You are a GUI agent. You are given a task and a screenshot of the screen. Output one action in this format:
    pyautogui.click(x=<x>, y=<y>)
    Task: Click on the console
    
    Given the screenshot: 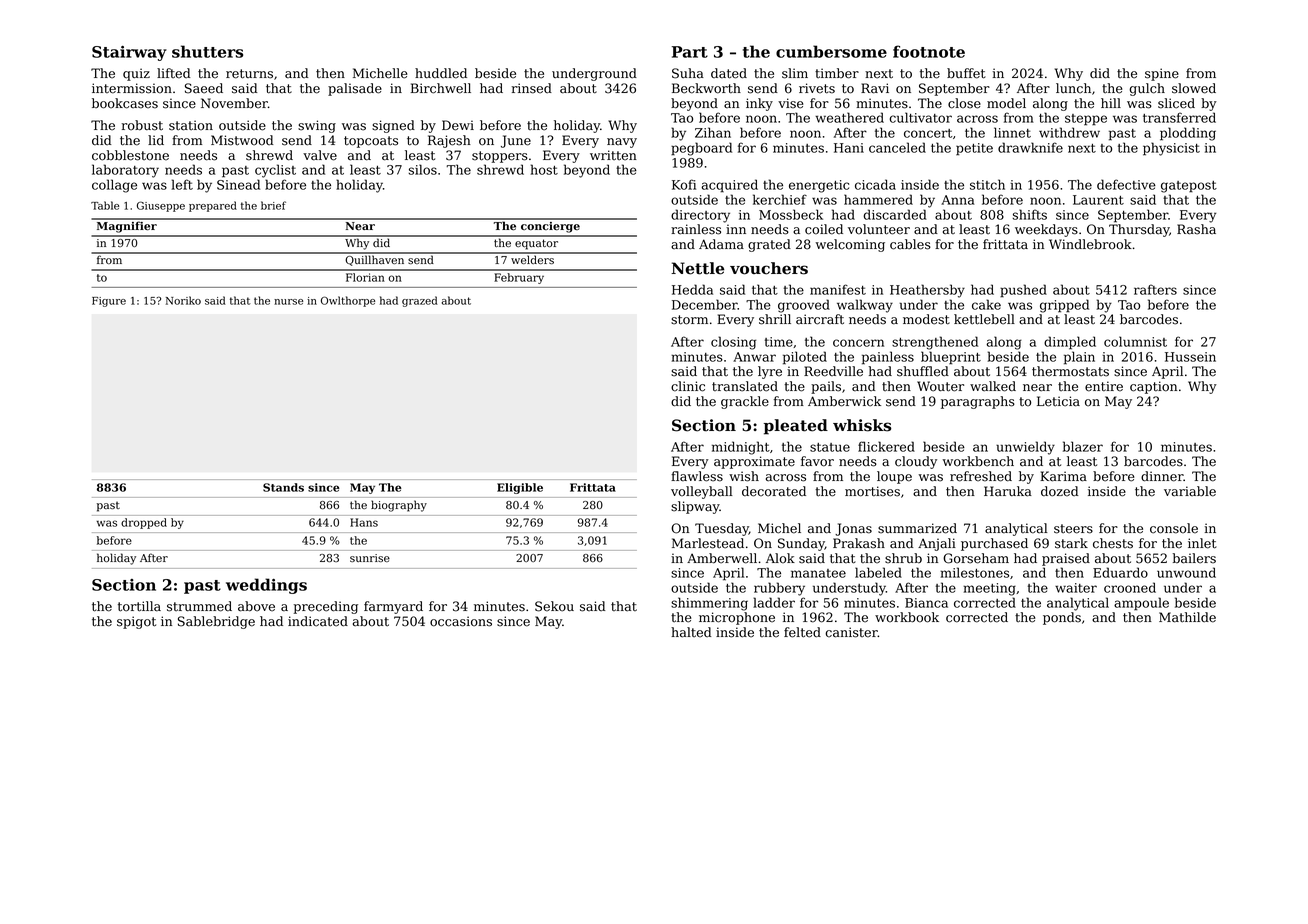 What is the action you would take?
    pyautogui.click(x=1174, y=528)
